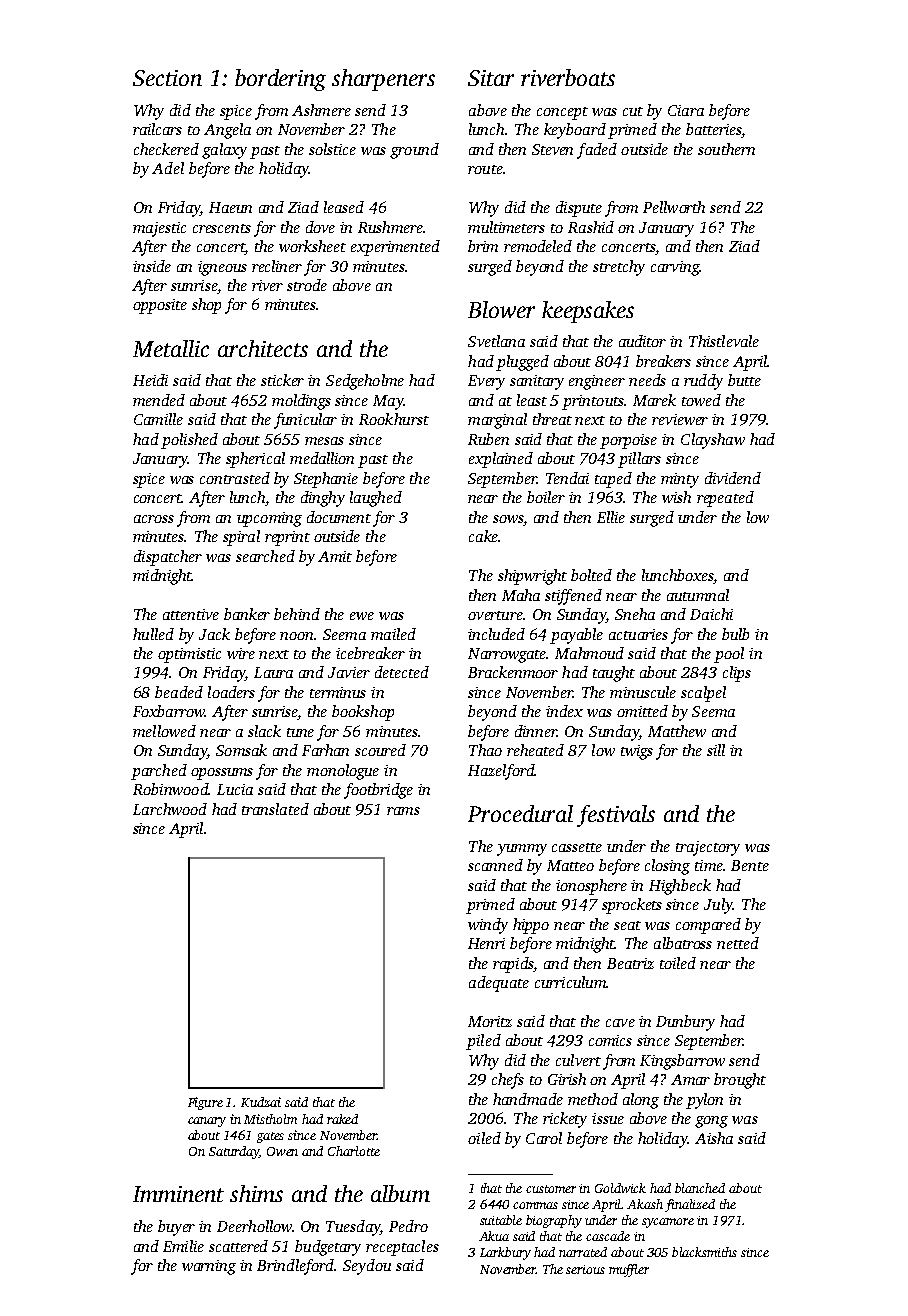 The image size is (908, 1316). Describe the element at coordinates (282, 1151) in the document. I see `Owen` at that location.
